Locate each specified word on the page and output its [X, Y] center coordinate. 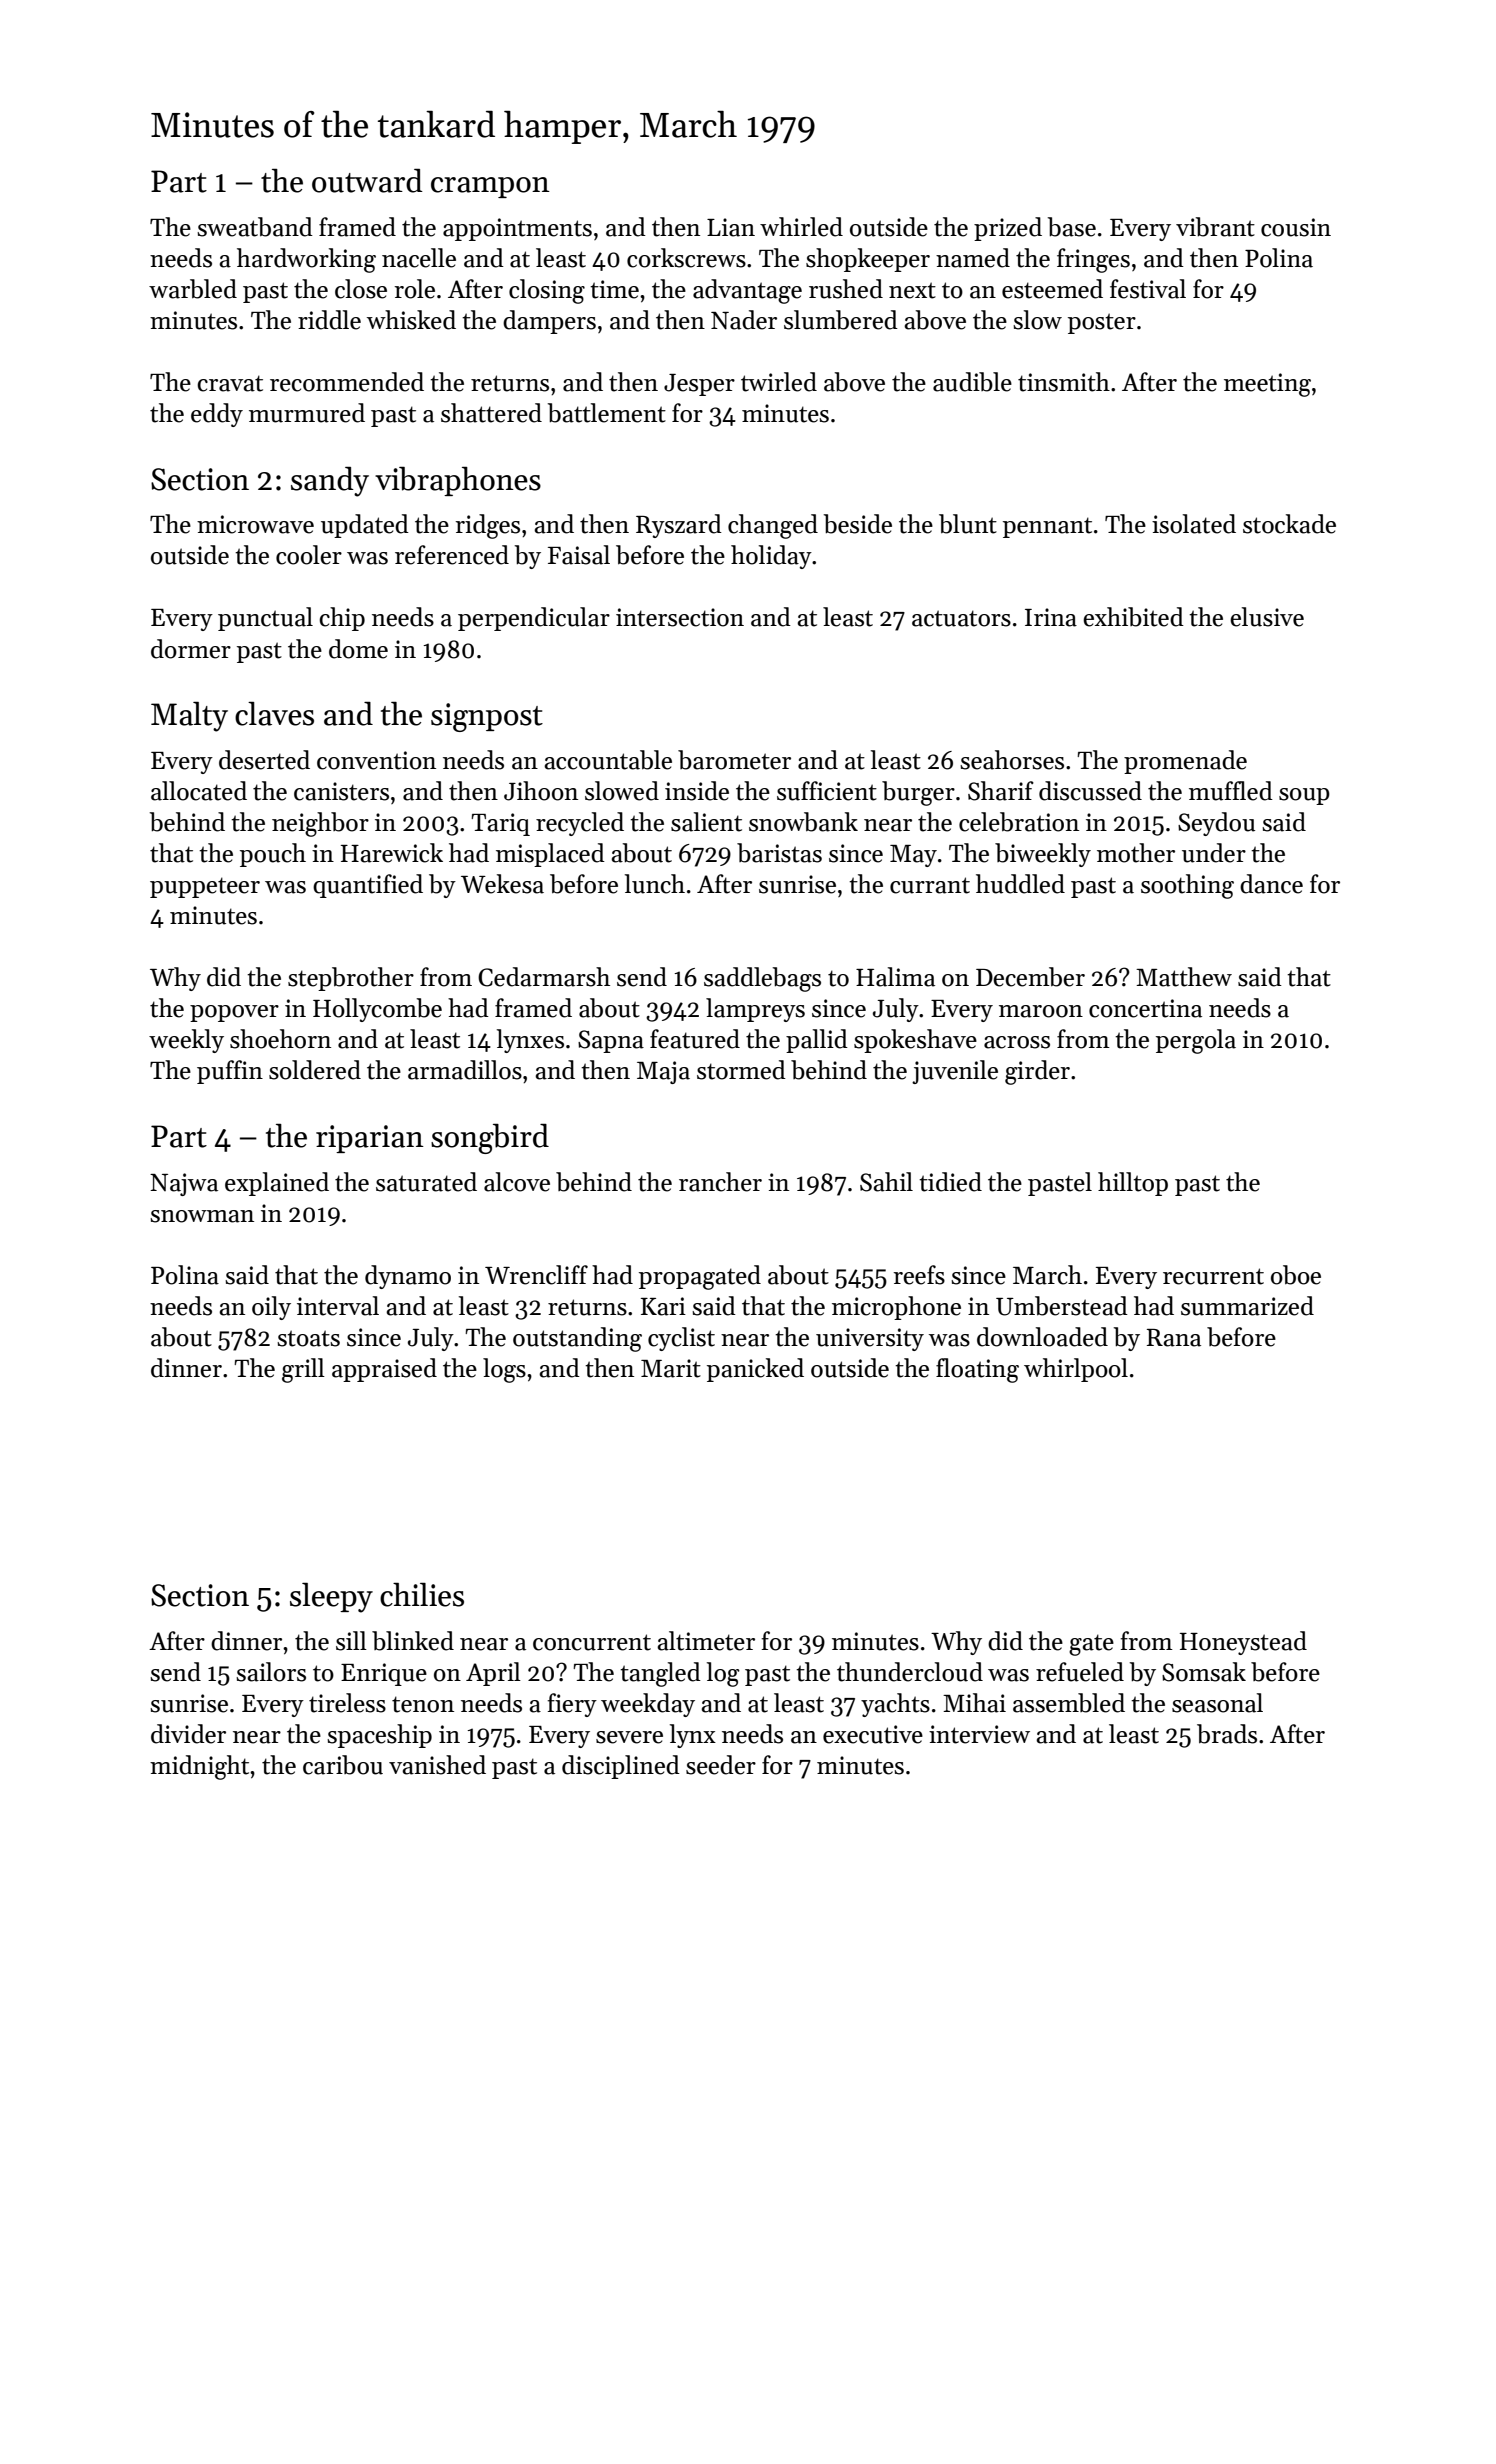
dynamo [408, 1277]
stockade [1289, 524]
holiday [771, 557]
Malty [189, 717]
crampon [490, 187]
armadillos [465, 1070]
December [1030, 977]
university [870, 1339]
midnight [199, 1767]
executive [873, 1734]
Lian [731, 227]
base [1072, 227]
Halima [895, 977]
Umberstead [1062, 1306]
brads [1227, 1734]
